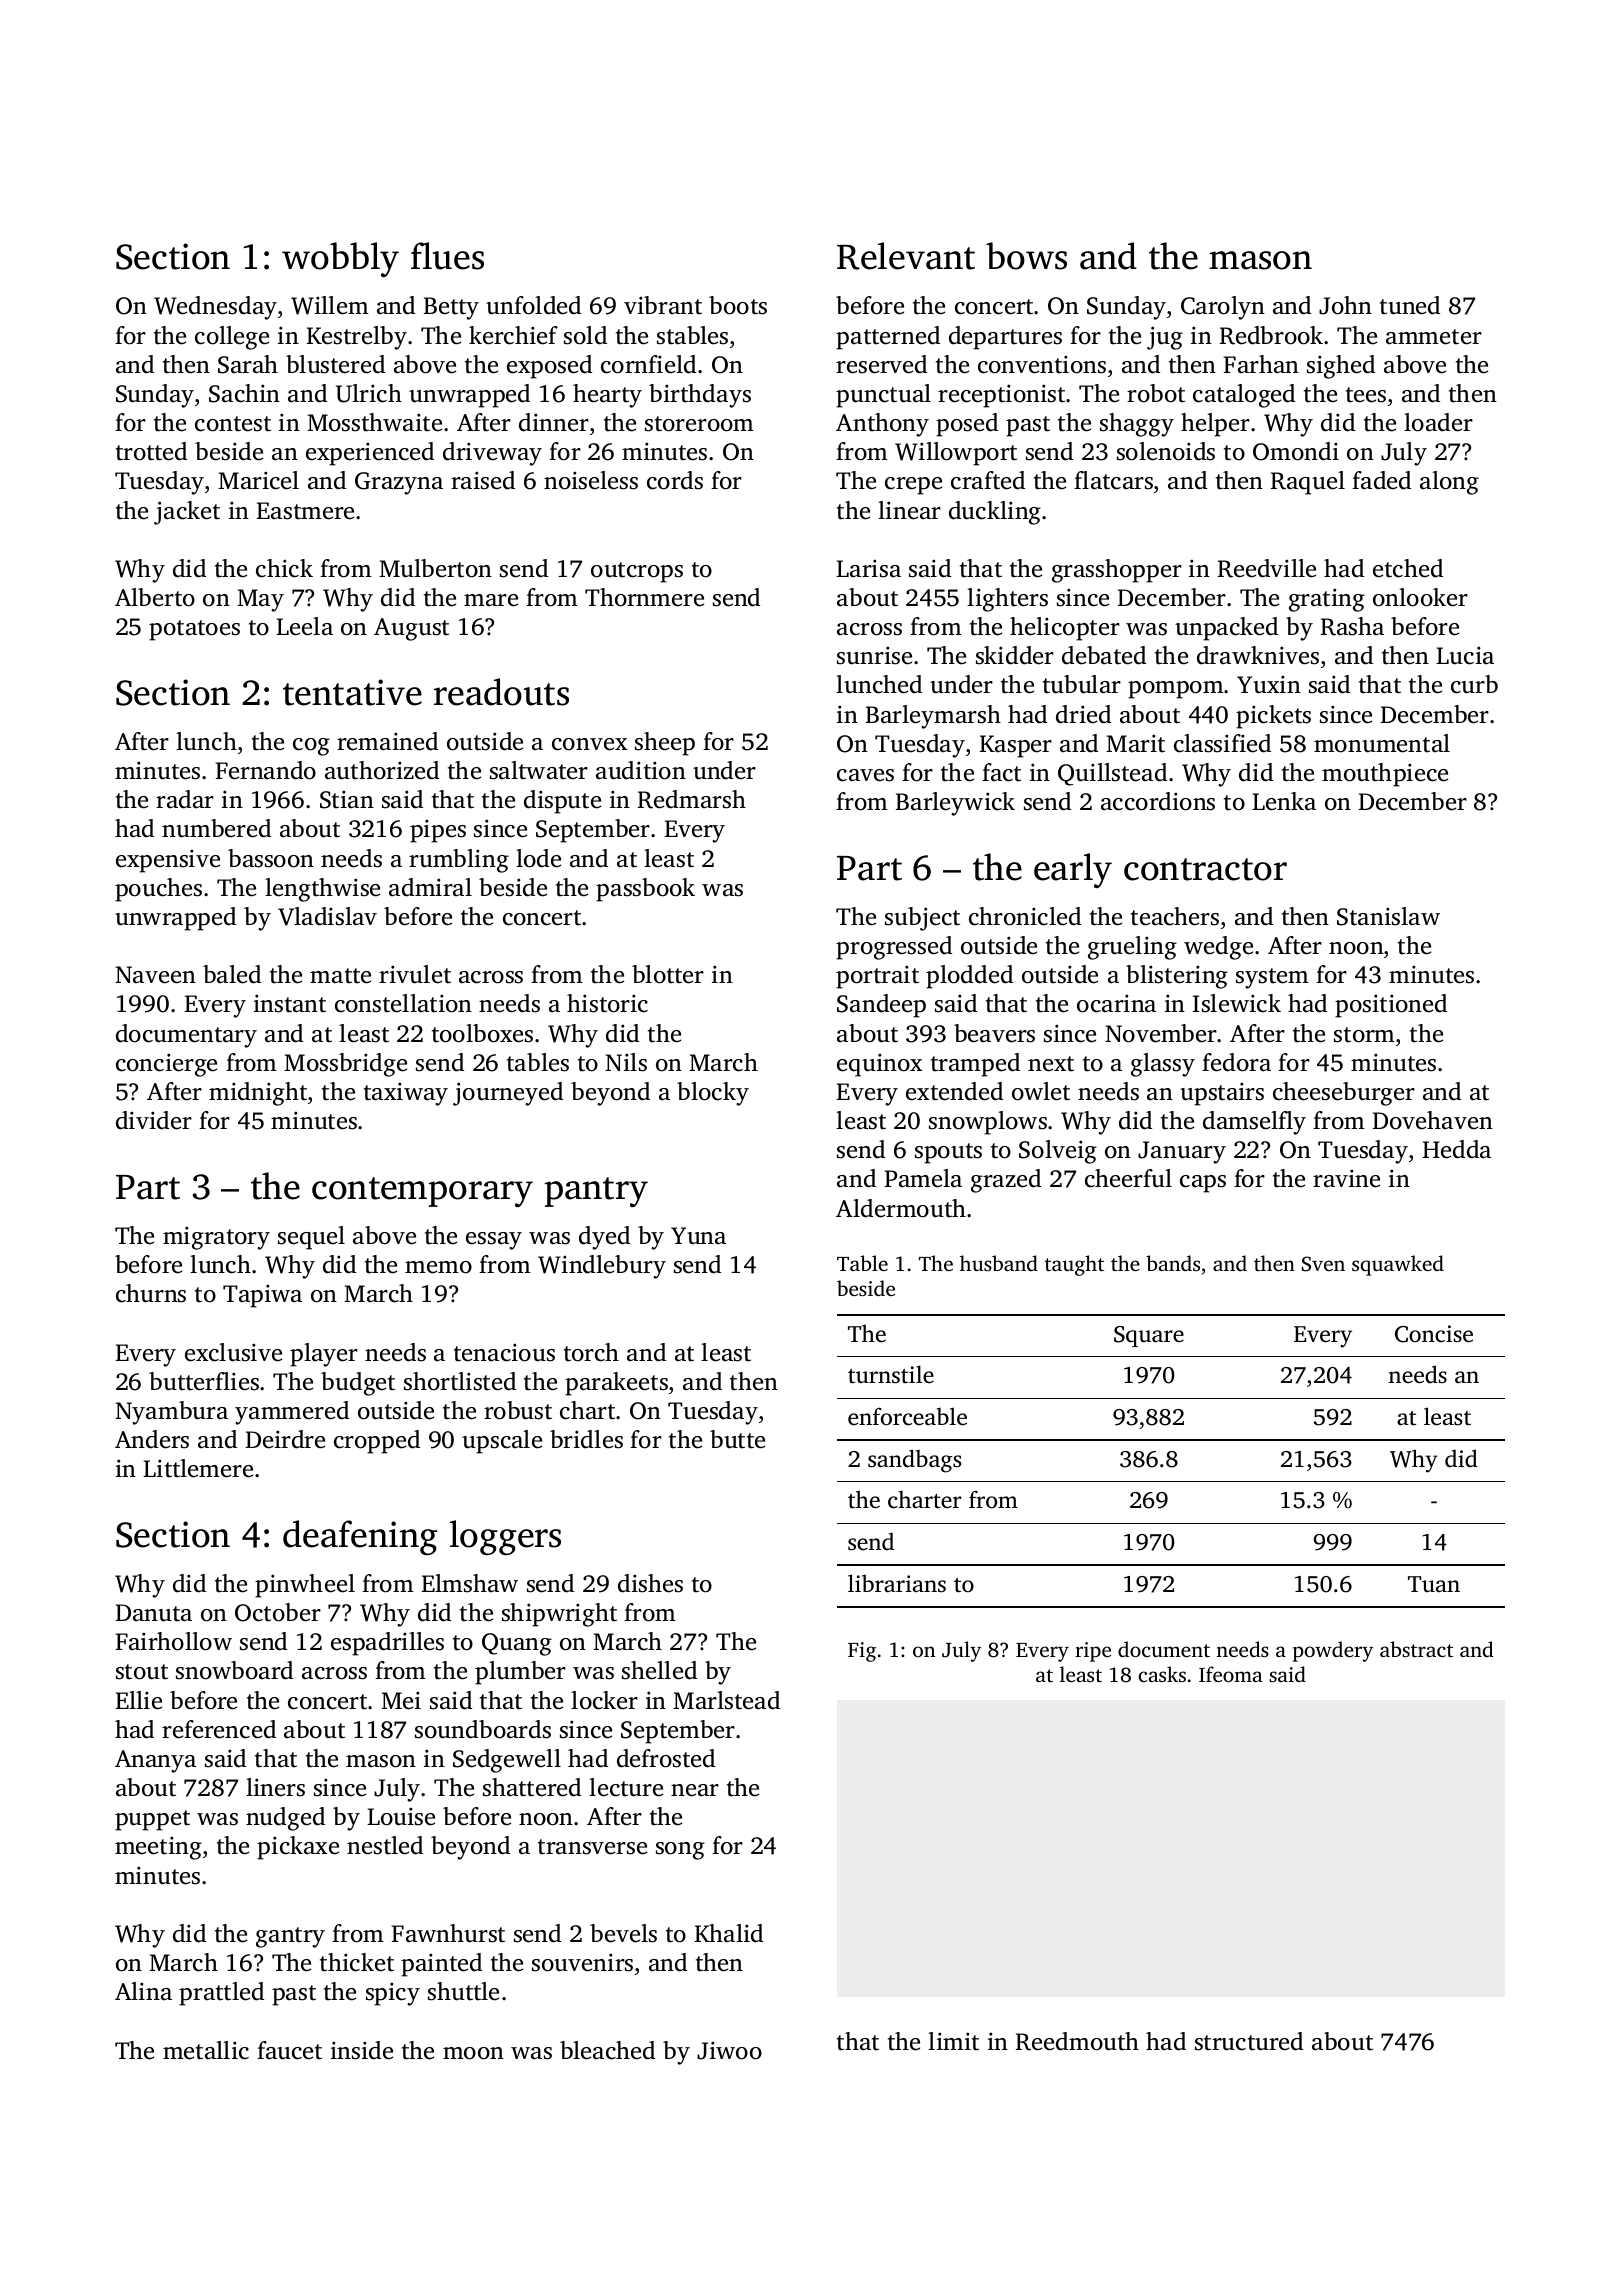 This page has width=1620, height=2292. What do you see at coordinates (1249, 2041) in the page?
I see `structured` at bounding box center [1249, 2041].
